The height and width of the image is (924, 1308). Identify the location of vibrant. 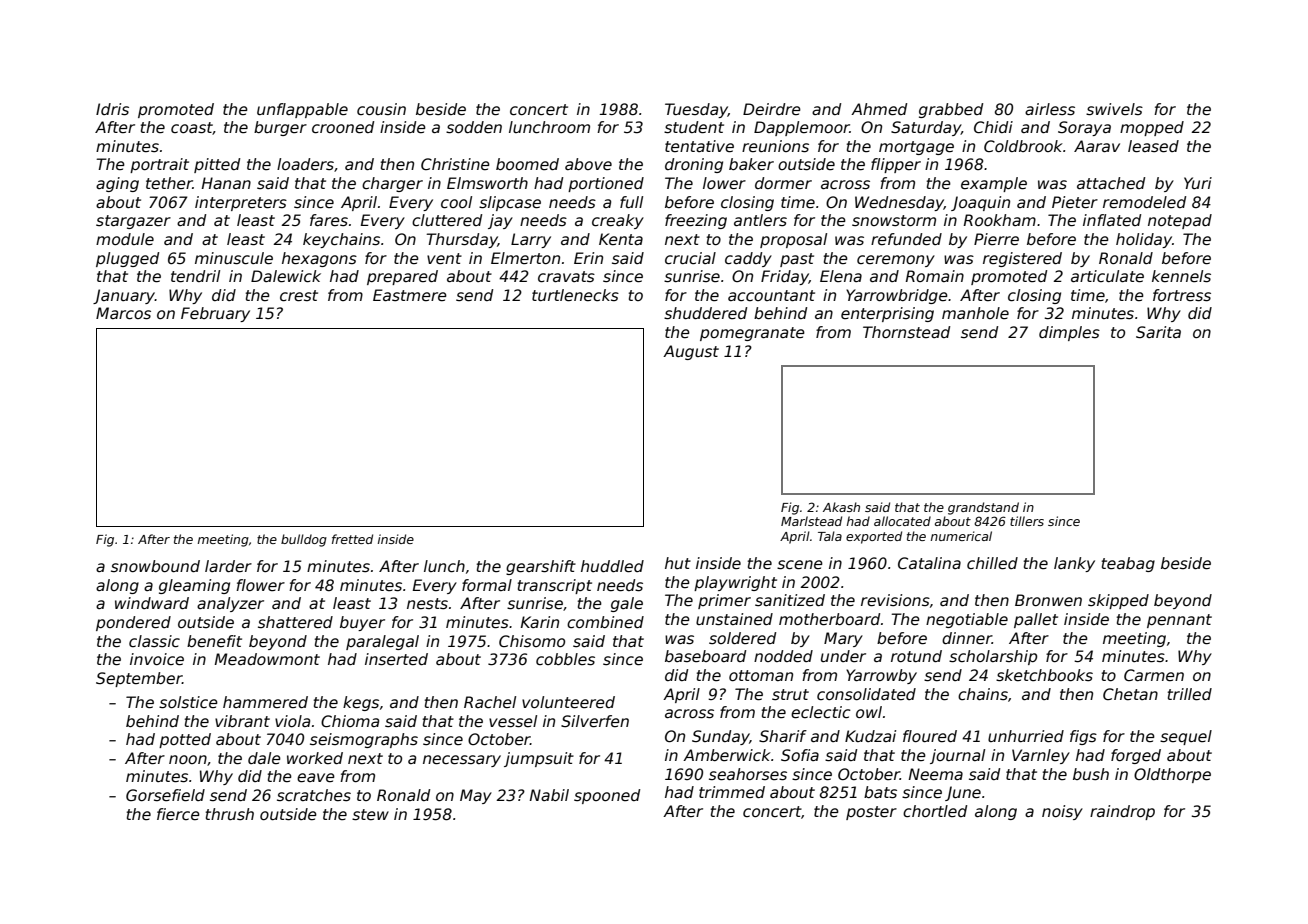
(242, 721).
